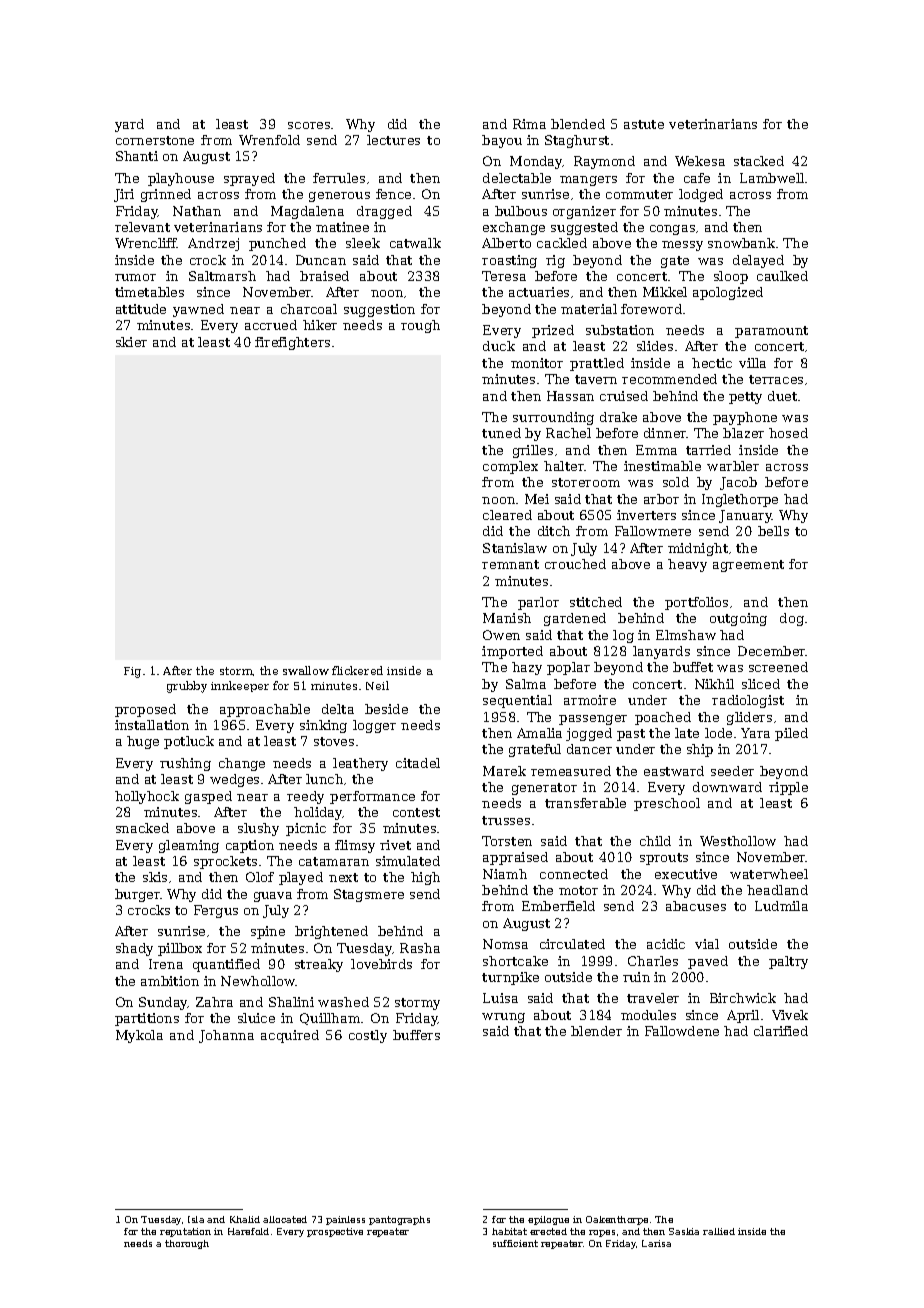 The width and height of the screenshot is (924, 1308). Describe the element at coordinates (719, 1231) in the screenshot. I see `rallied` at that location.
